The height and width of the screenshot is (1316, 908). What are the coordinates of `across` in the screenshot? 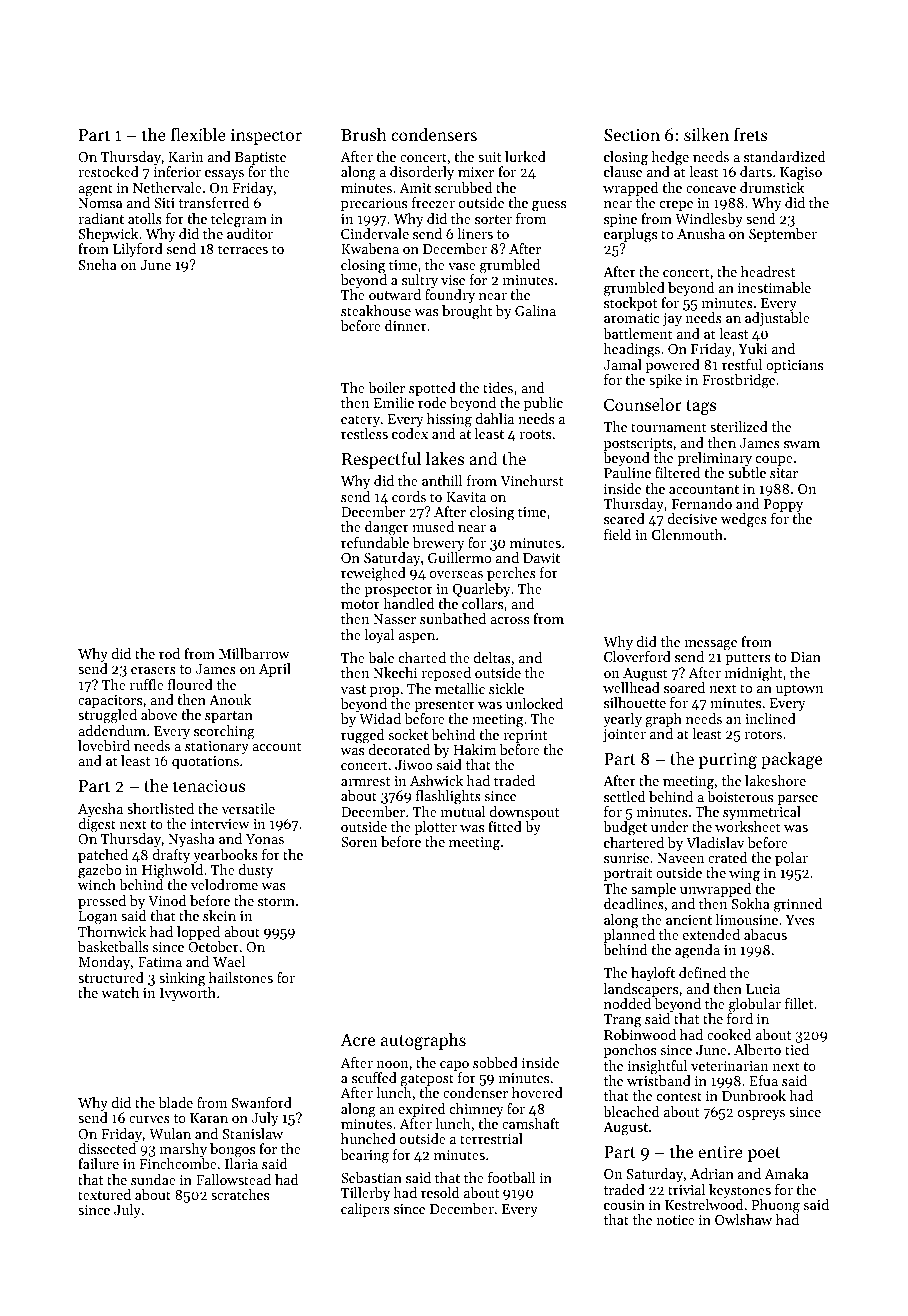 It's located at (509, 620).
